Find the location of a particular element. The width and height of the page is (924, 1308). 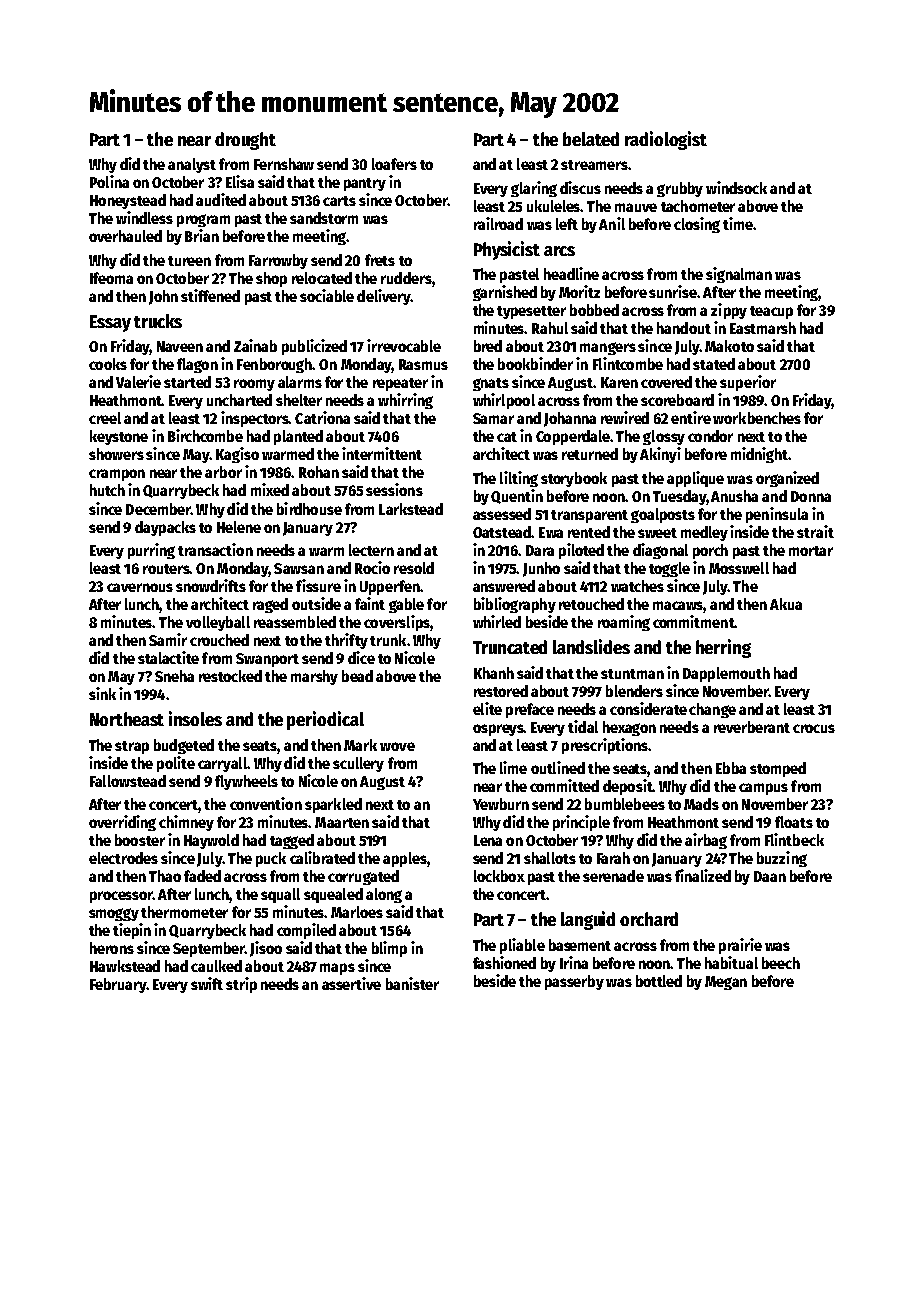

Flintbeck is located at coordinates (794, 839).
